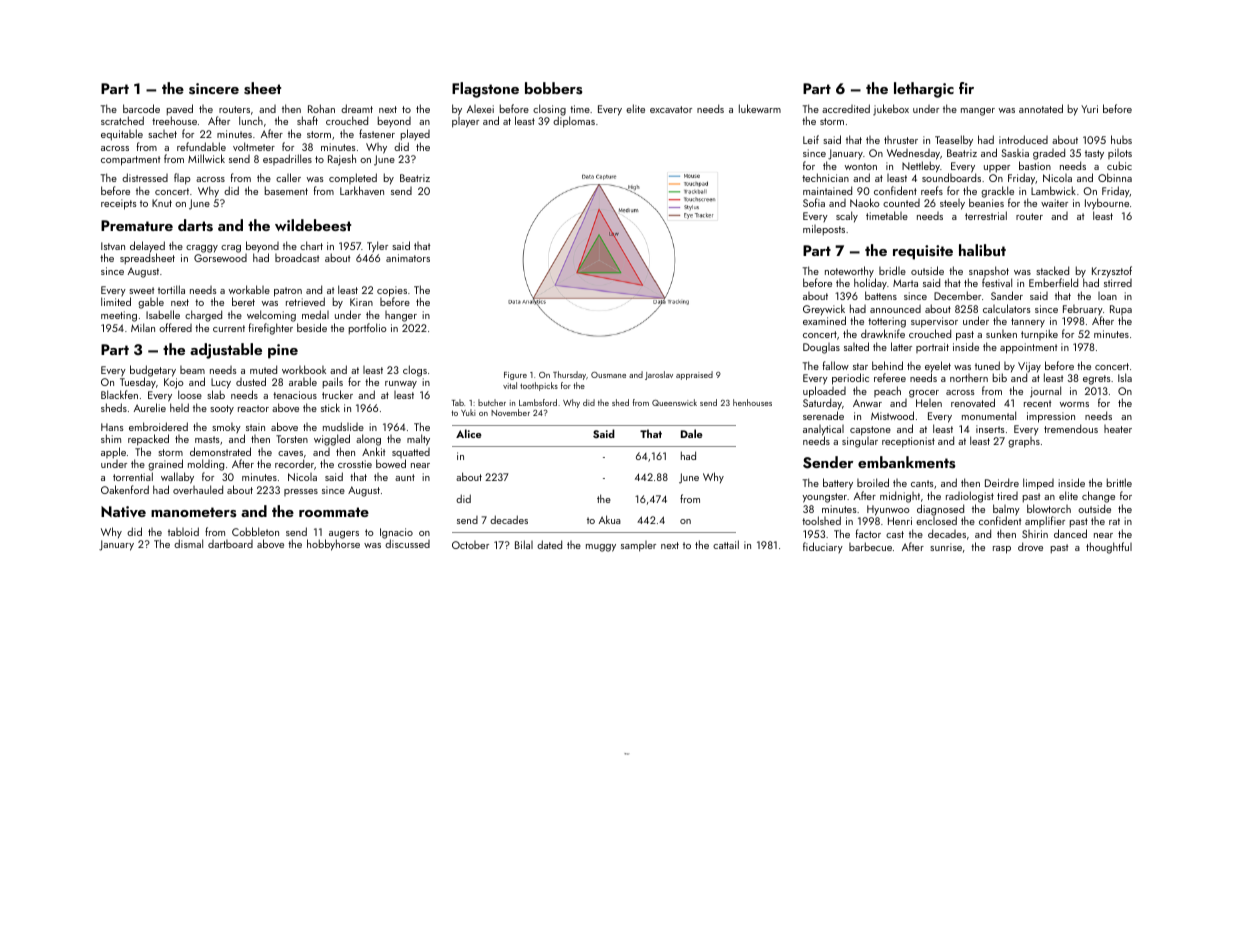  Describe the element at coordinates (601, 548) in the screenshot. I see `muggy` at that location.
